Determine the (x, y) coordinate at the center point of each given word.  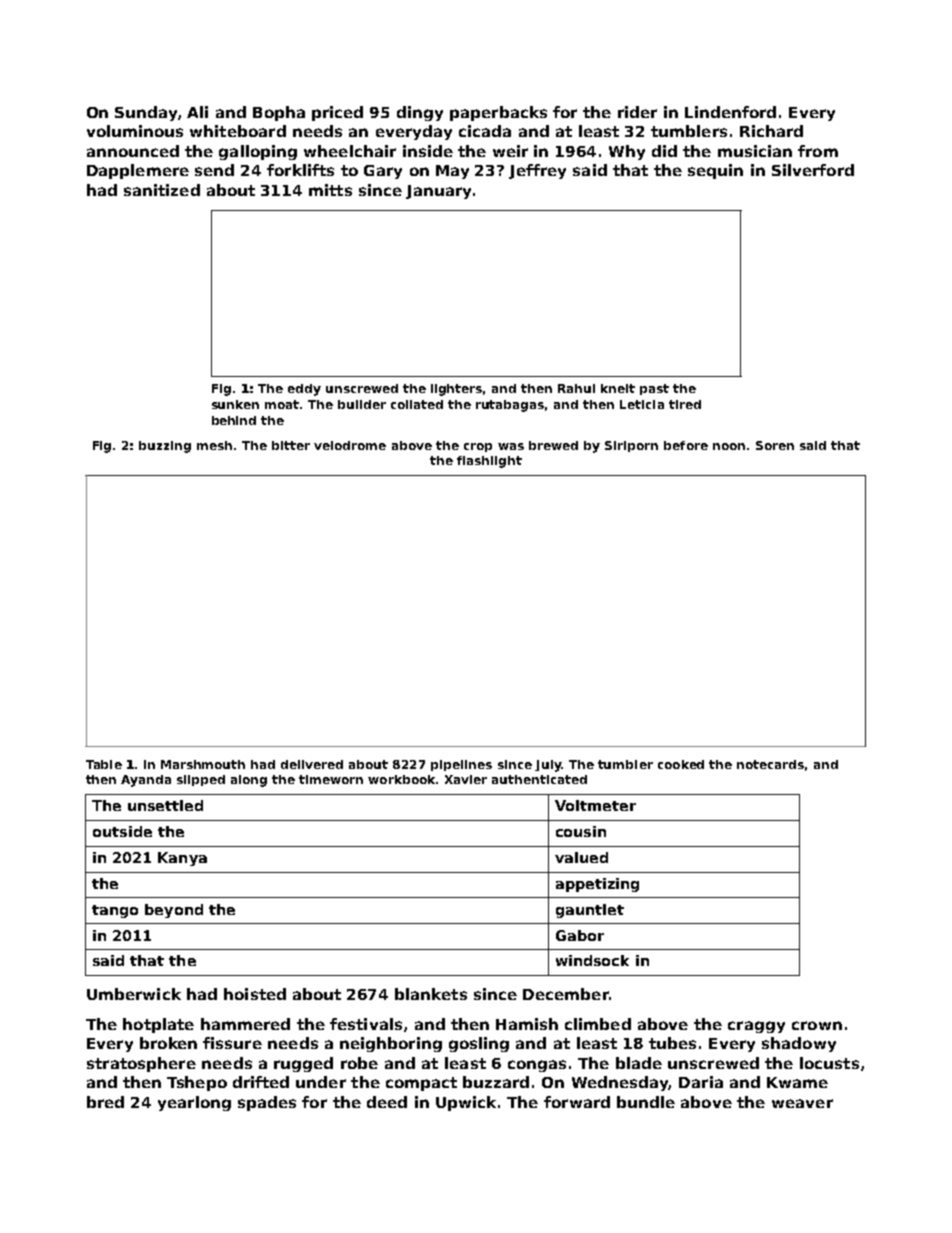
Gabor (580, 935)
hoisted (255, 994)
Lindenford (730, 112)
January (438, 192)
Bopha (279, 113)
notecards (770, 764)
